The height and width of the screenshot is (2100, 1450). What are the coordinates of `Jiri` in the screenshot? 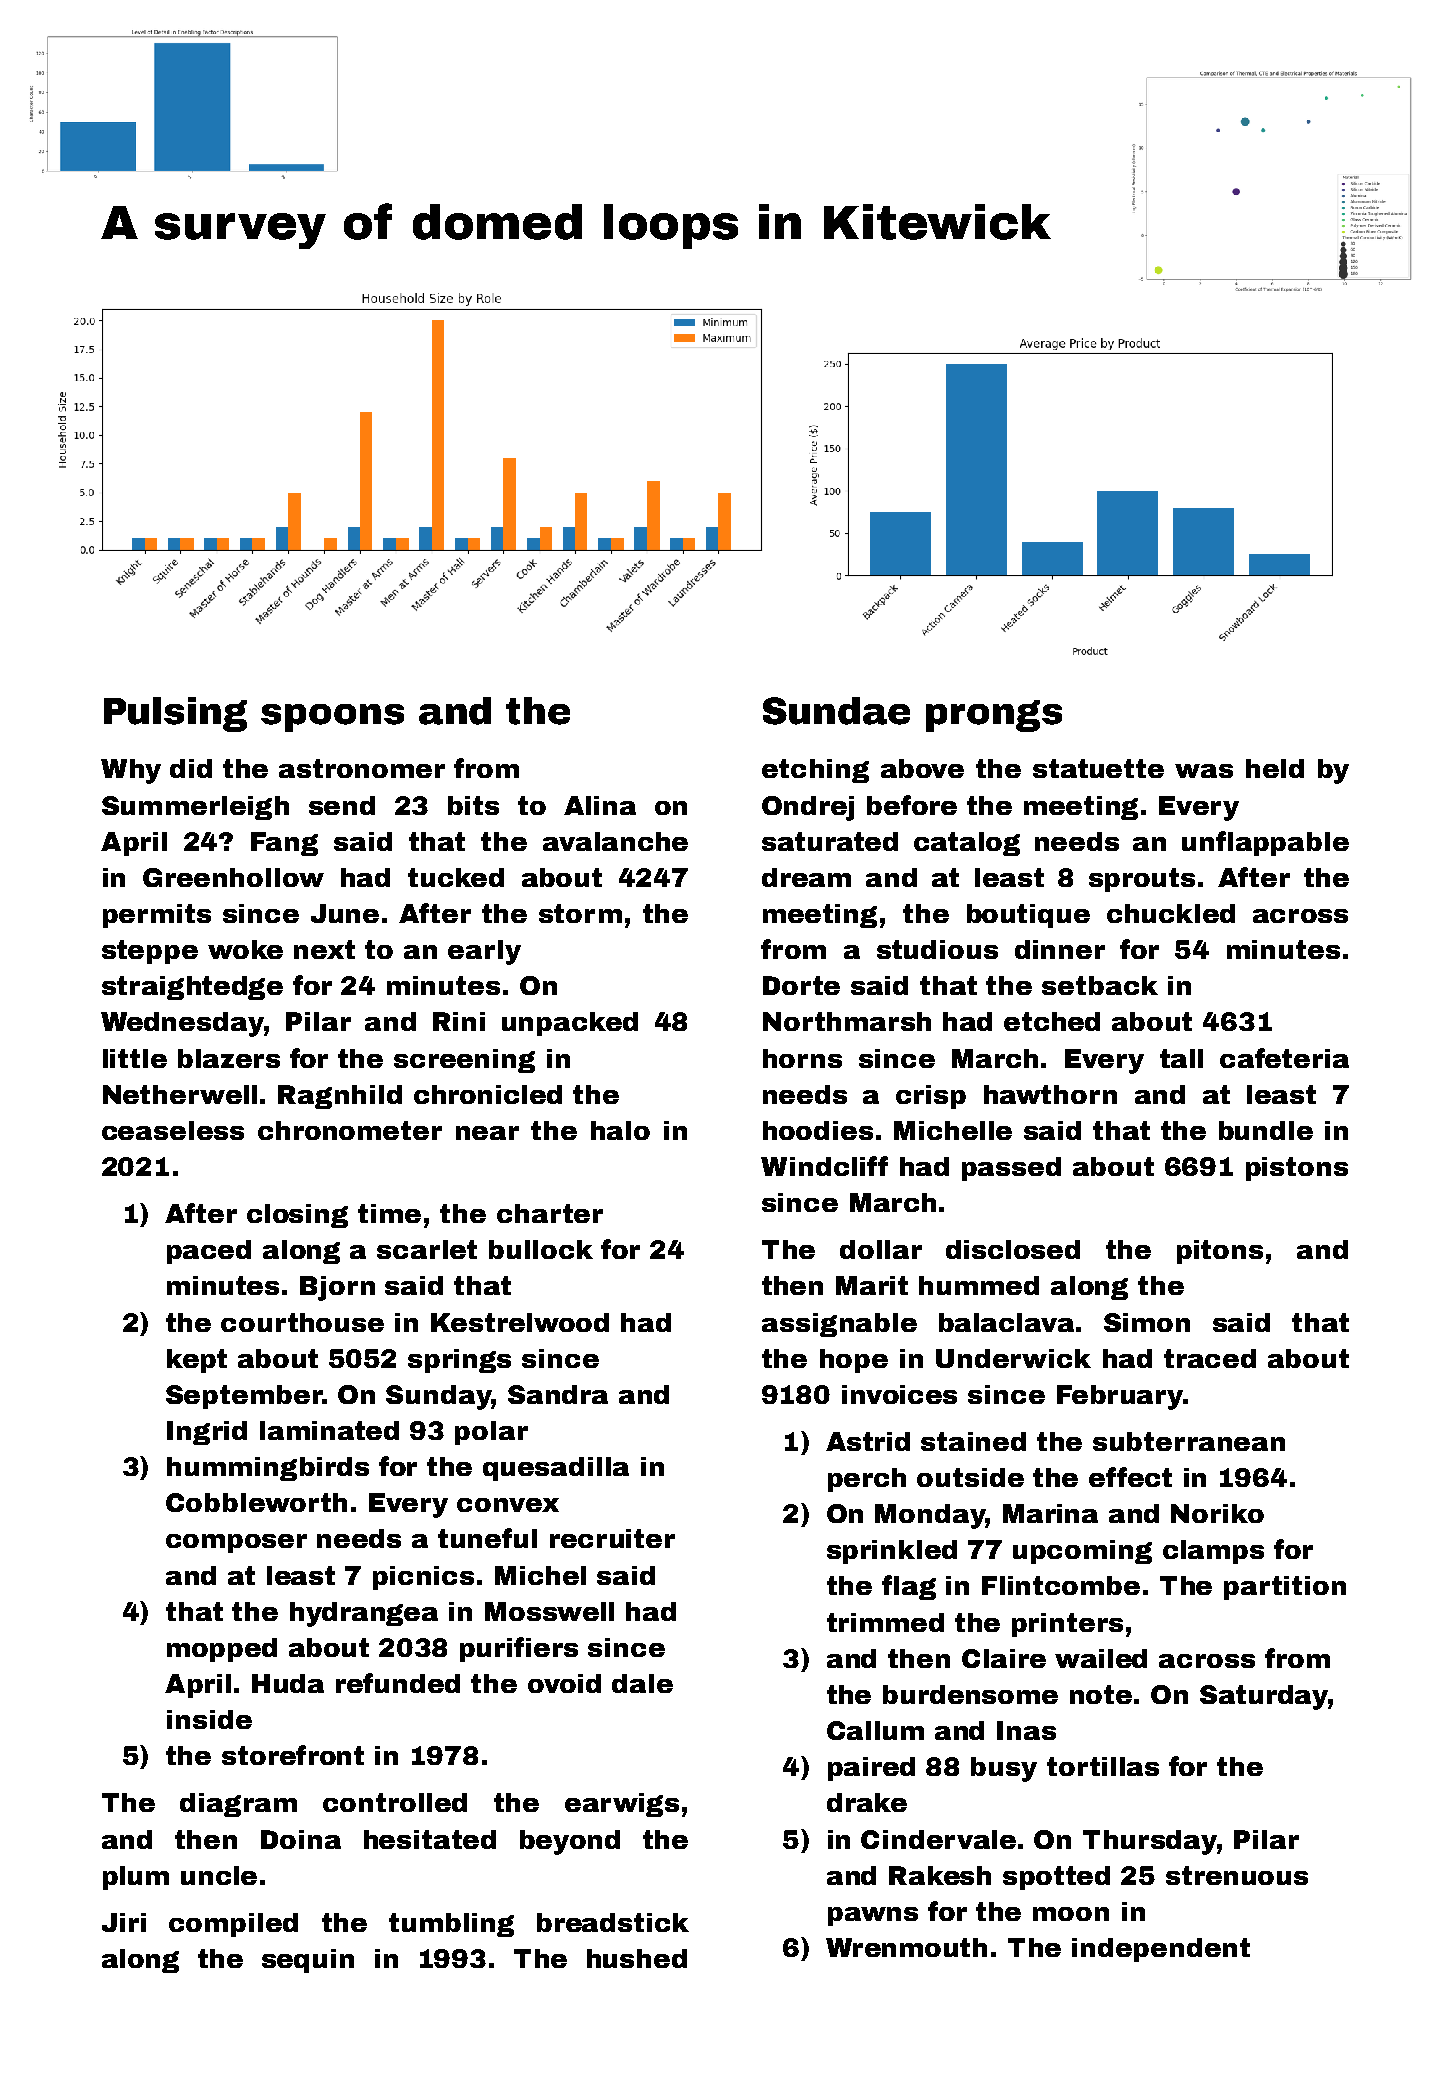 It's located at (124, 1922).
